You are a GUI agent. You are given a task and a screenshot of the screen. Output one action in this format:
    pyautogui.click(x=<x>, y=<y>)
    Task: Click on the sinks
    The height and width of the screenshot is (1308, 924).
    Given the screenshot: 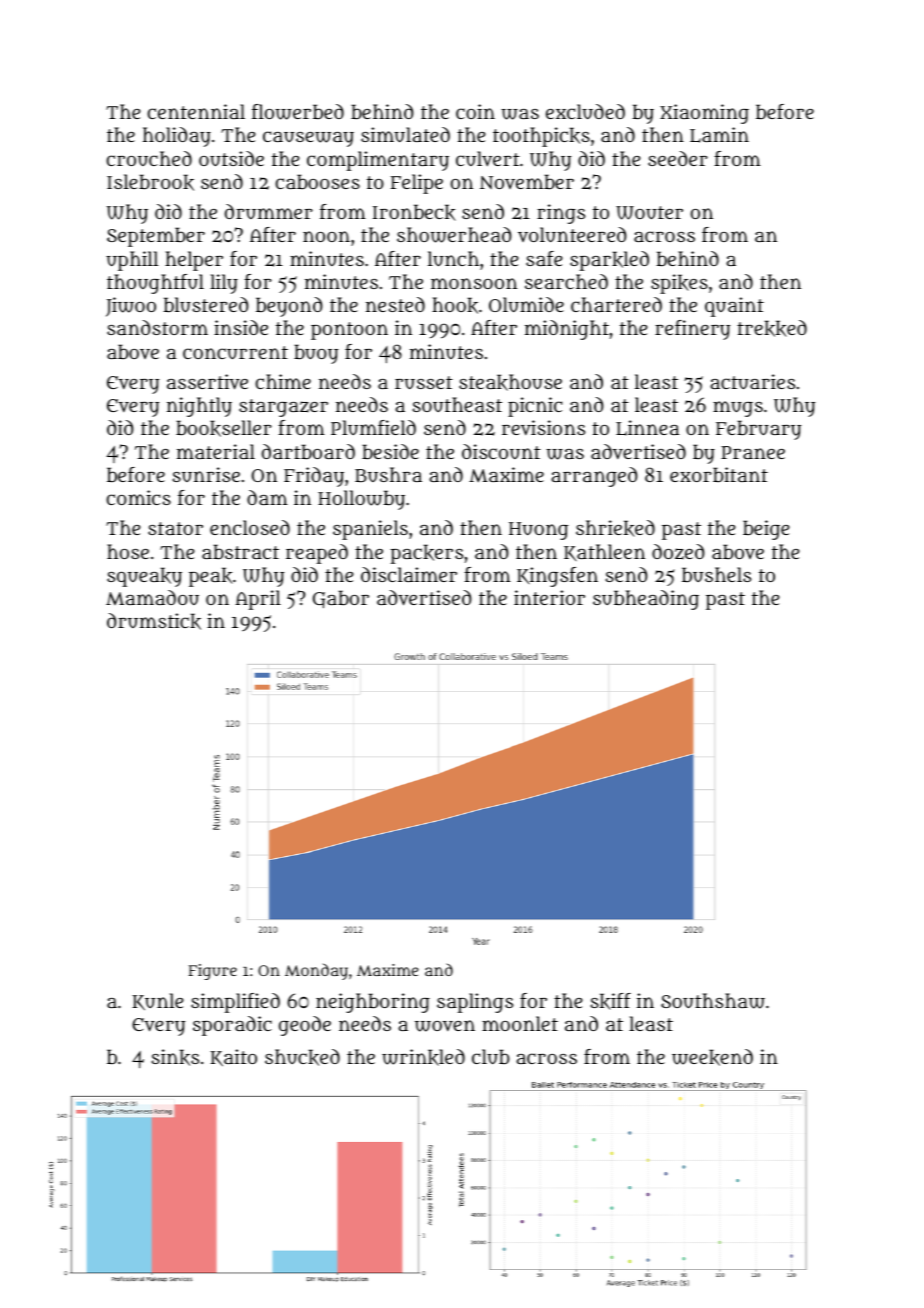 What is the action you would take?
    pyautogui.click(x=175, y=1057)
